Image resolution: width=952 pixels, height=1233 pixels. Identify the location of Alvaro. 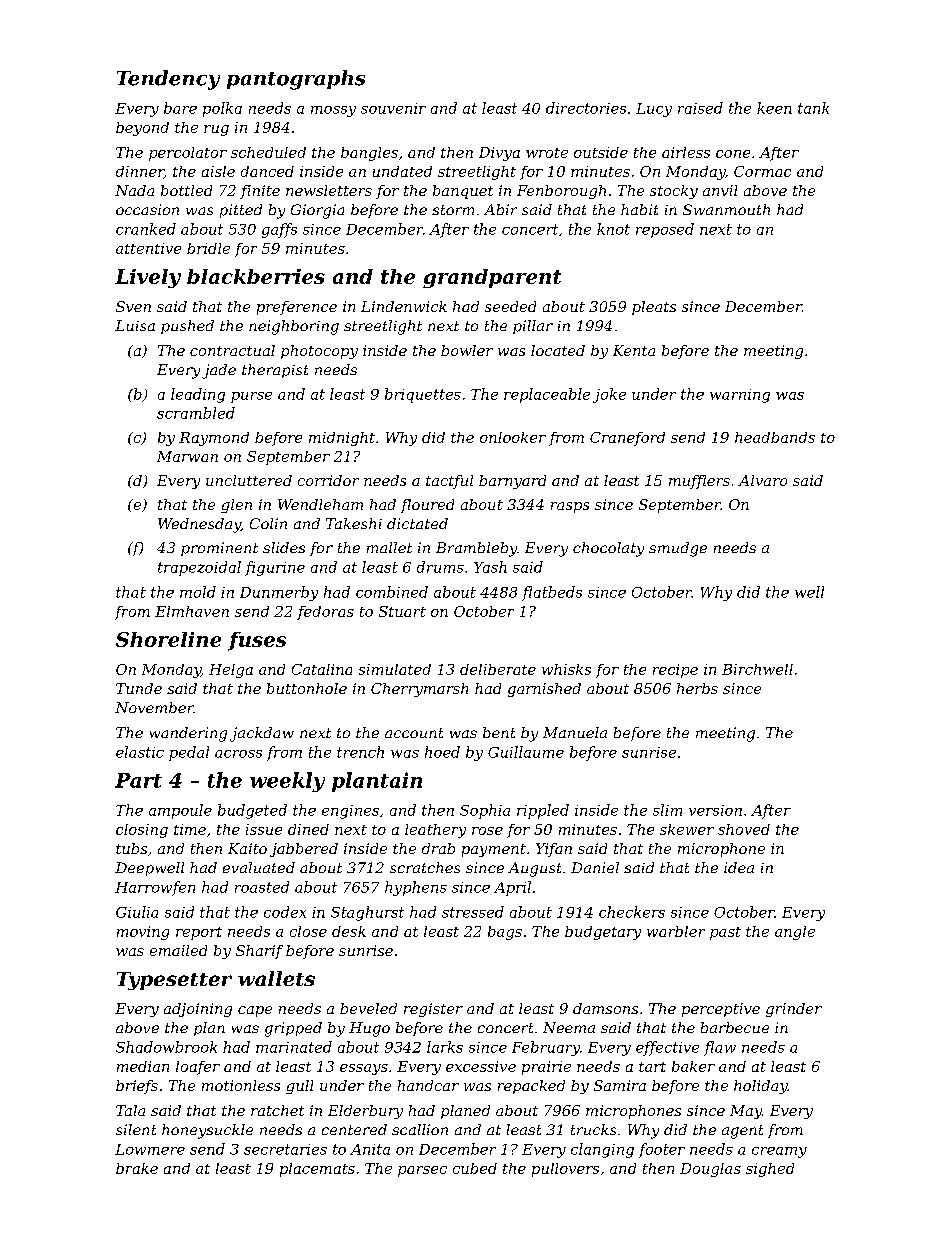
(762, 480).
